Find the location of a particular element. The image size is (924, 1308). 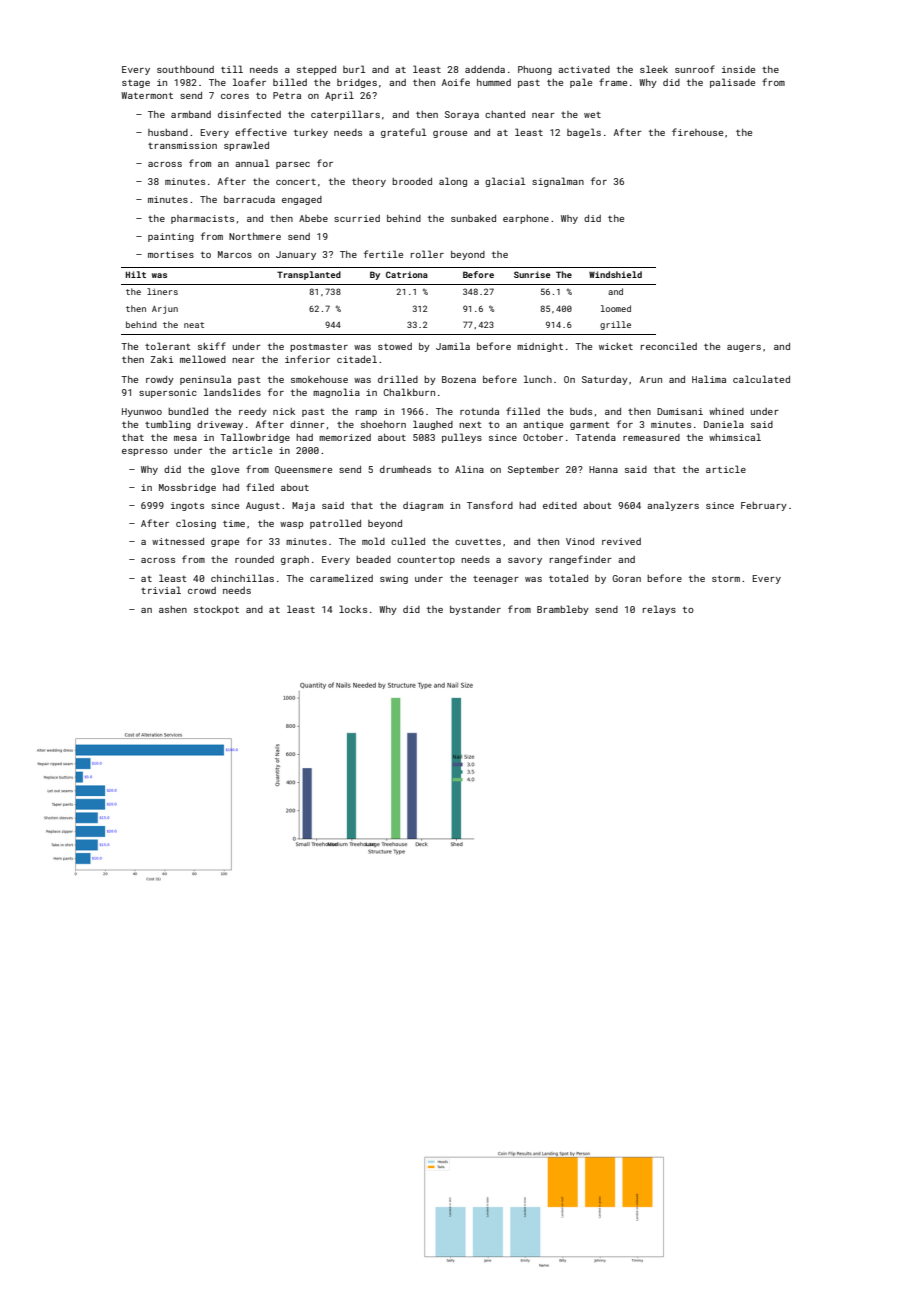

southbound is located at coordinates (185, 69).
